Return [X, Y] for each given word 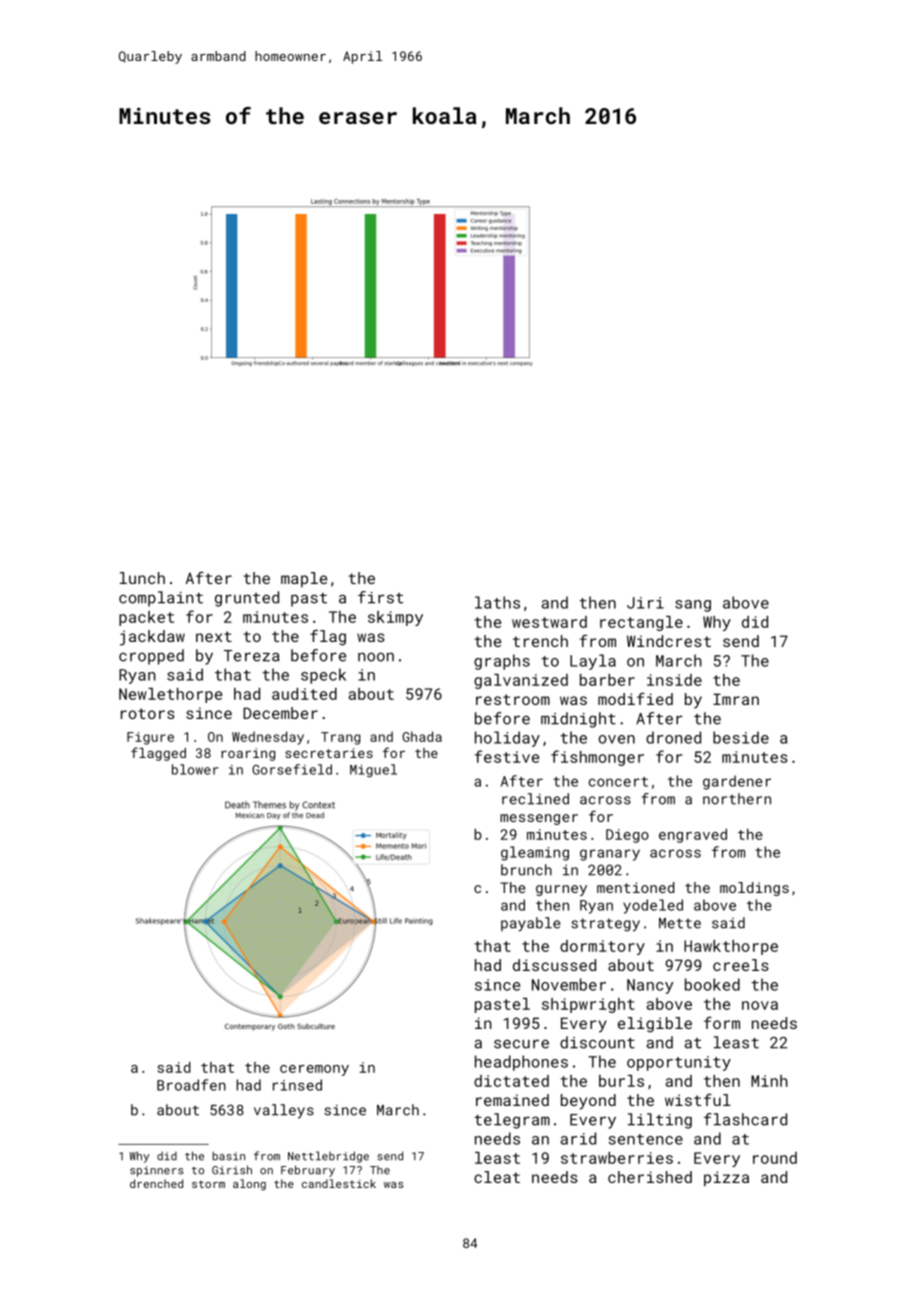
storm [208, 1184]
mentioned [636, 887]
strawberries [617, 1158]
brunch [526, 870]
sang [693, 606]
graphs [502, 662]
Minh [769, 1081]
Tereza [251, 656]
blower [195, 769]
